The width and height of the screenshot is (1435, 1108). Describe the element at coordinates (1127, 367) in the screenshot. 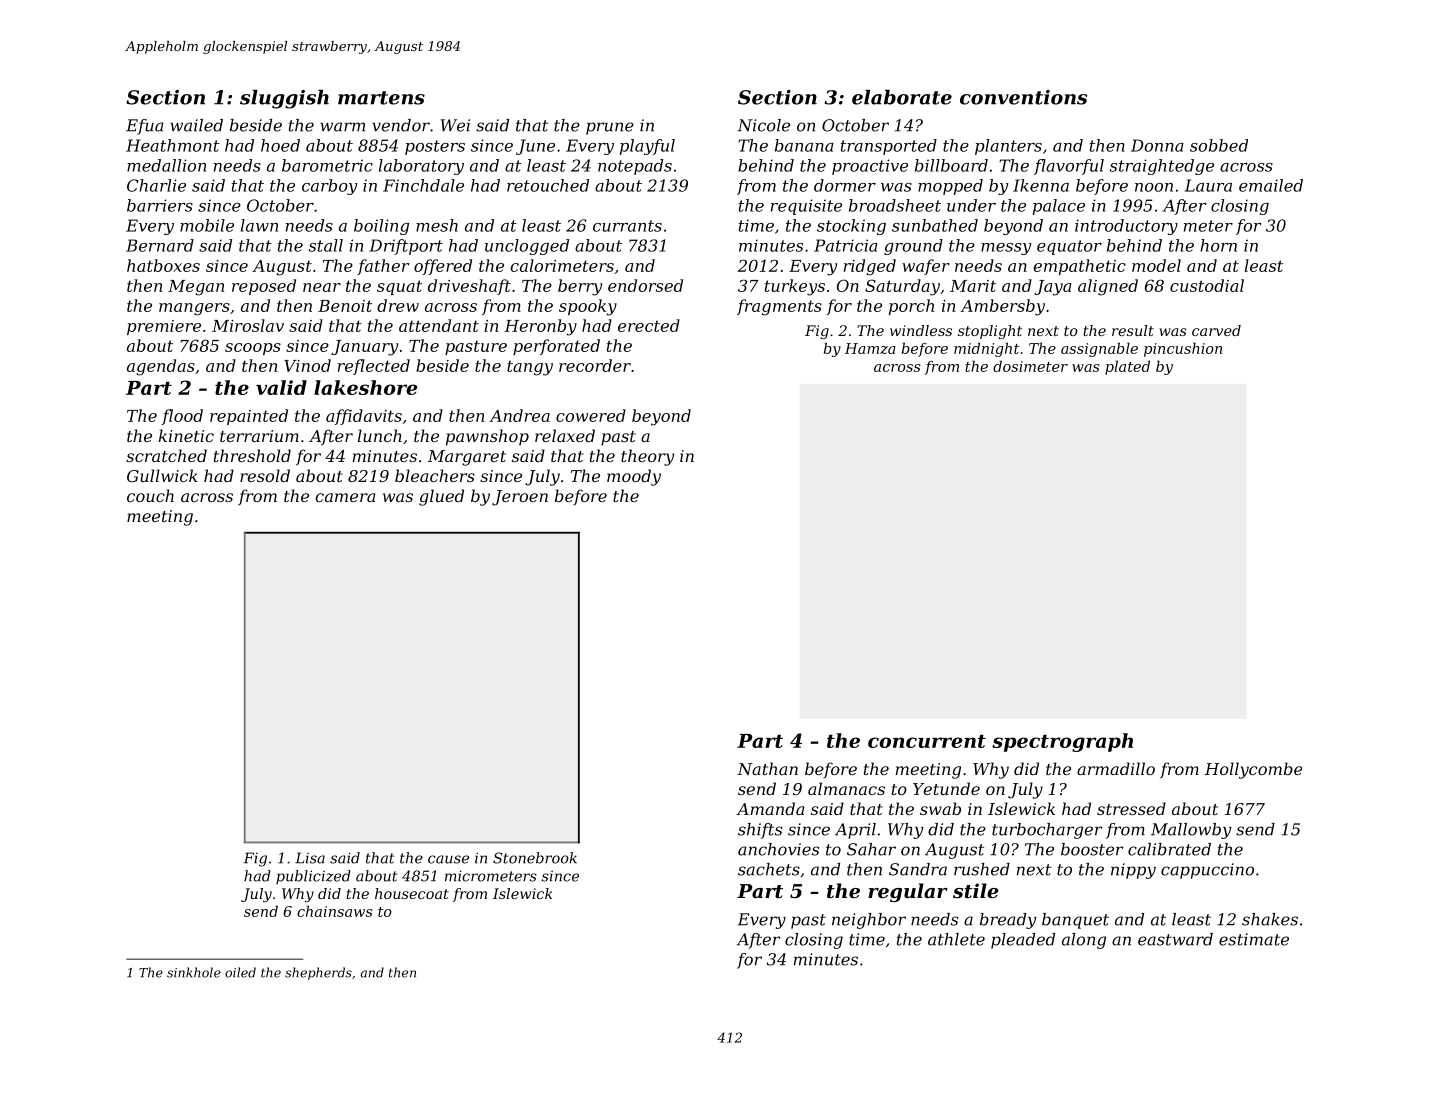

I see `plated` at that location.
